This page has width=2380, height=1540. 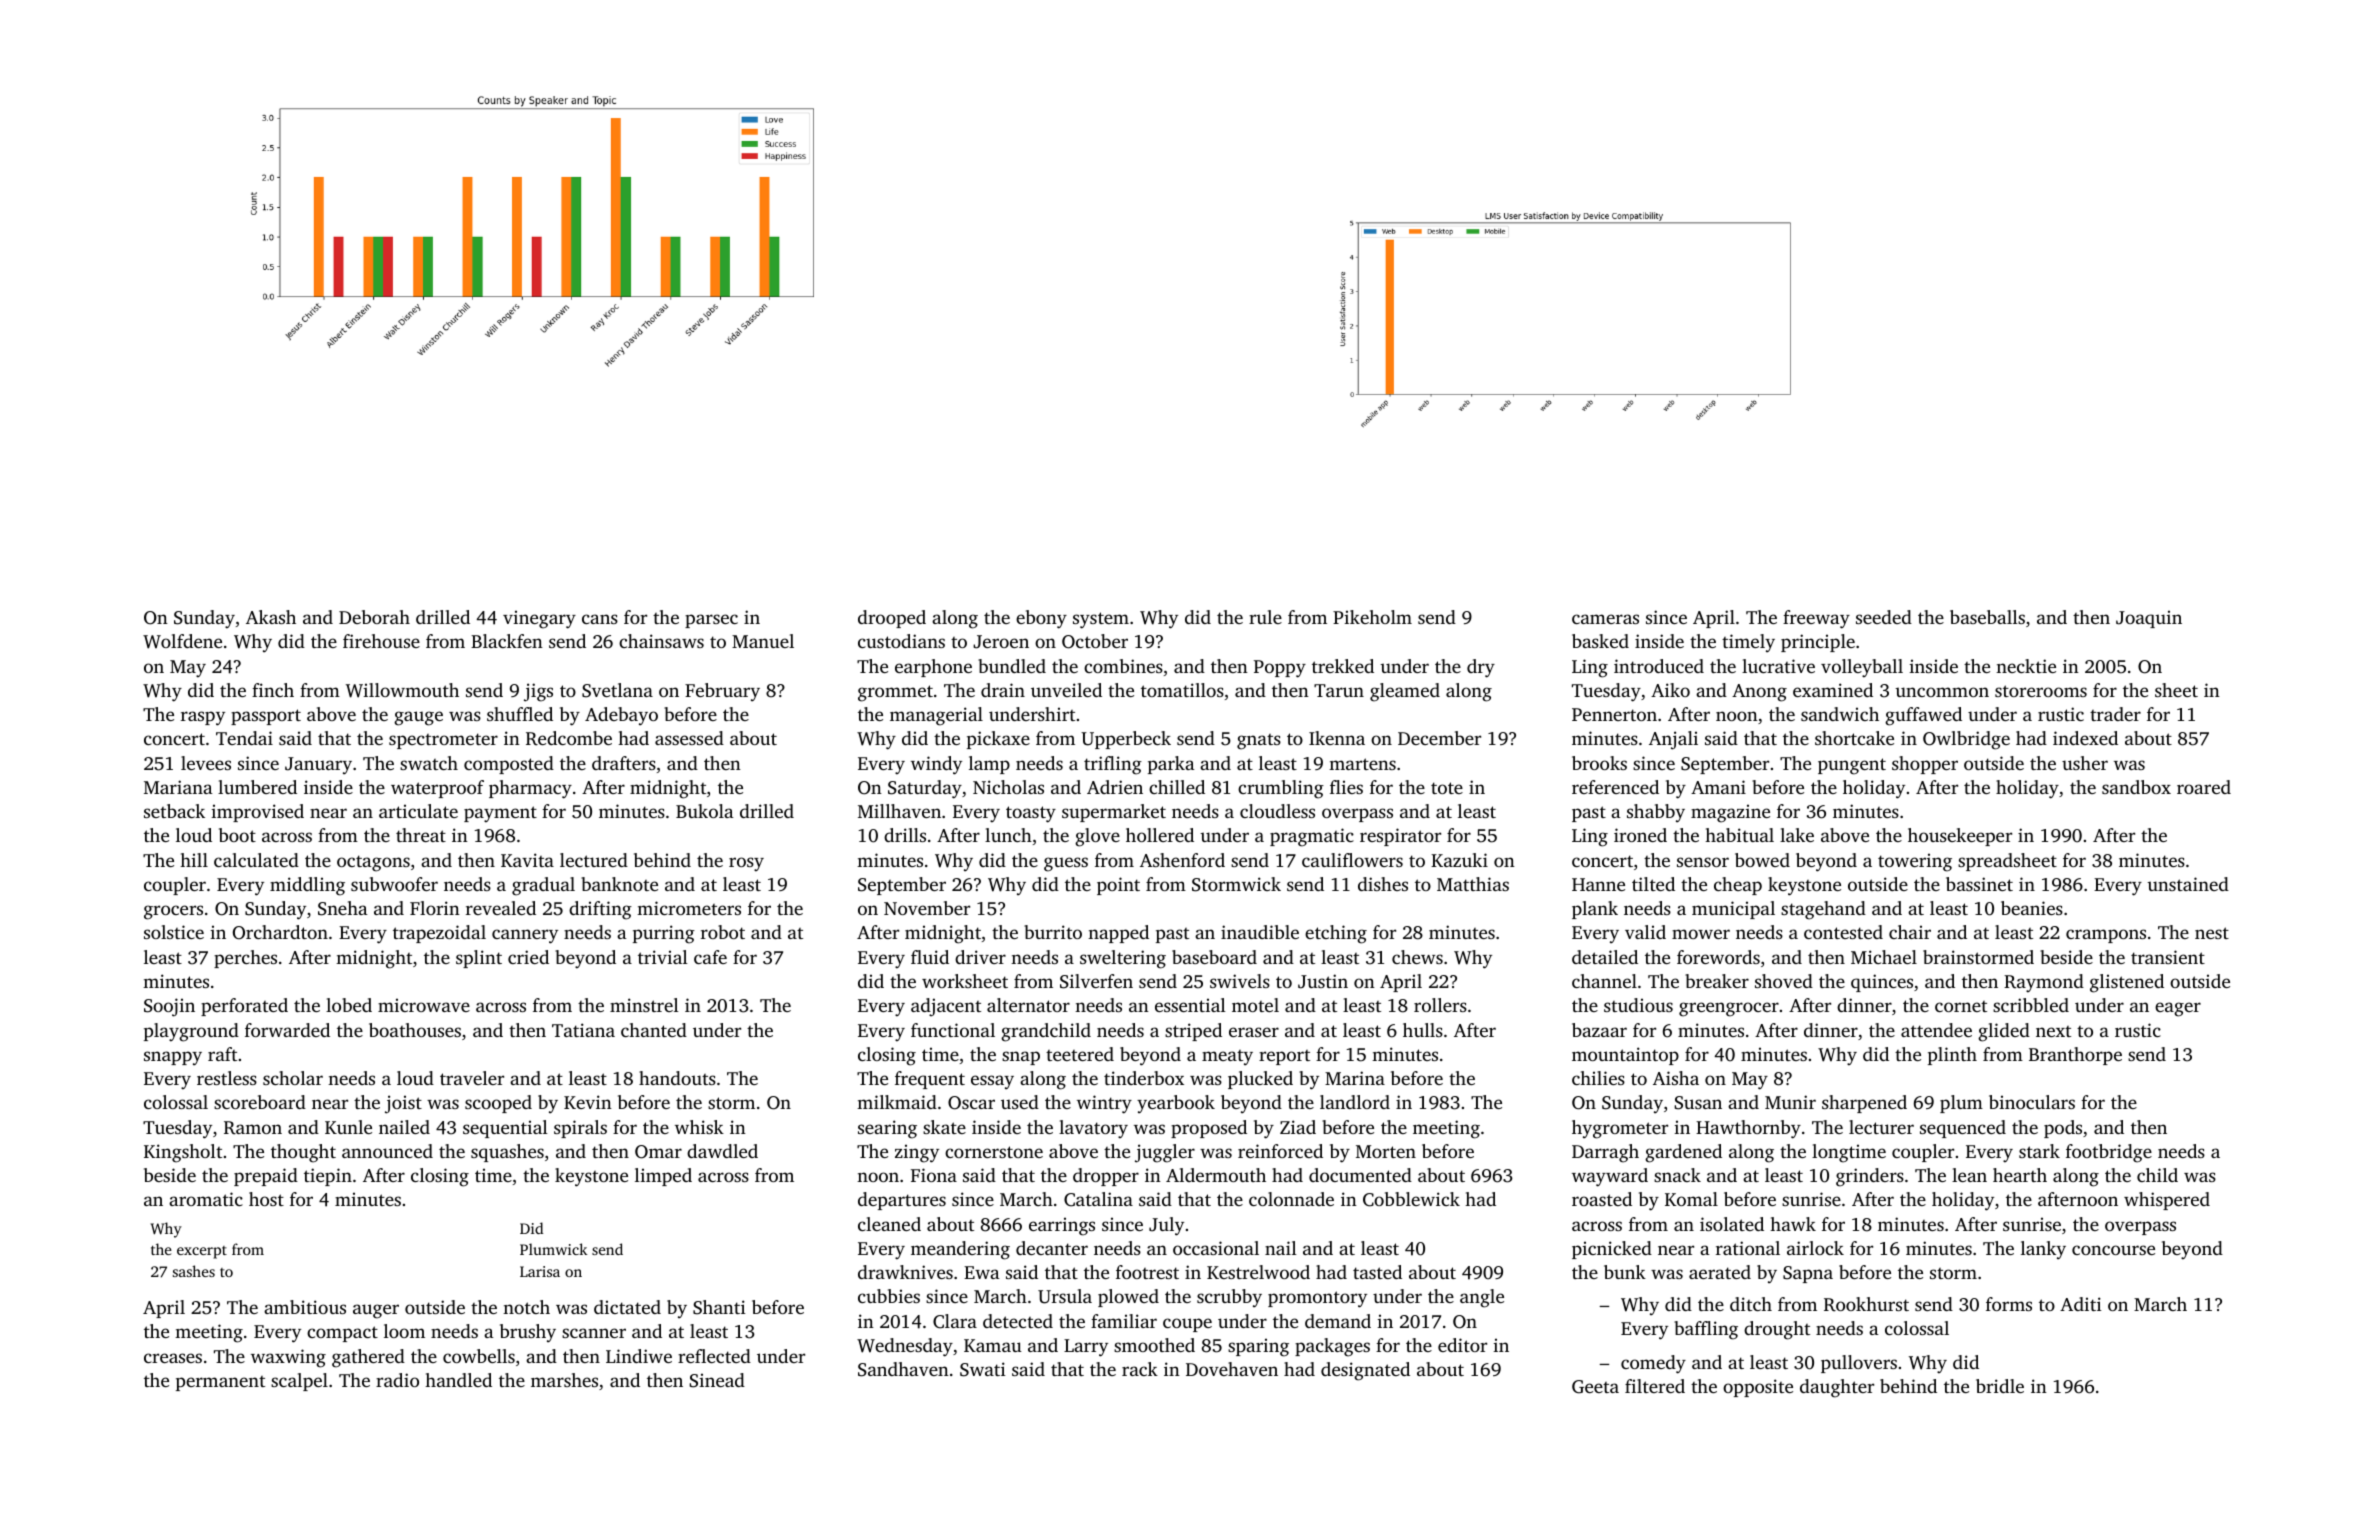 What do you see at coordinates (1960, 837) in the page?
I see `housekeeper` at bounding box center [1960, 837].
